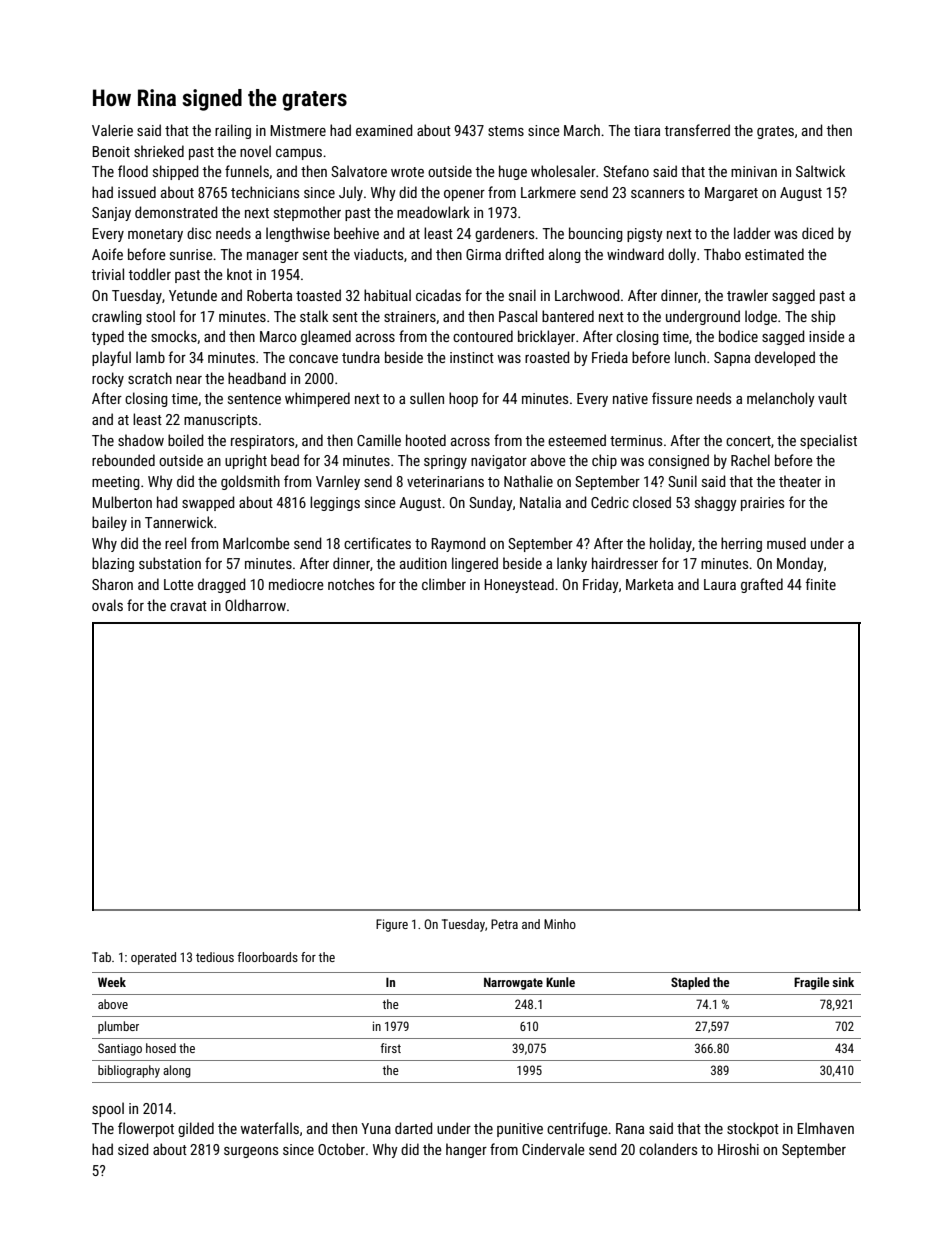 This screenshot has width=952, height=1233. What do you see at coordinates (267, 957) in the screenshot?
I see `floorboards` at bounding box center [267, 957].
